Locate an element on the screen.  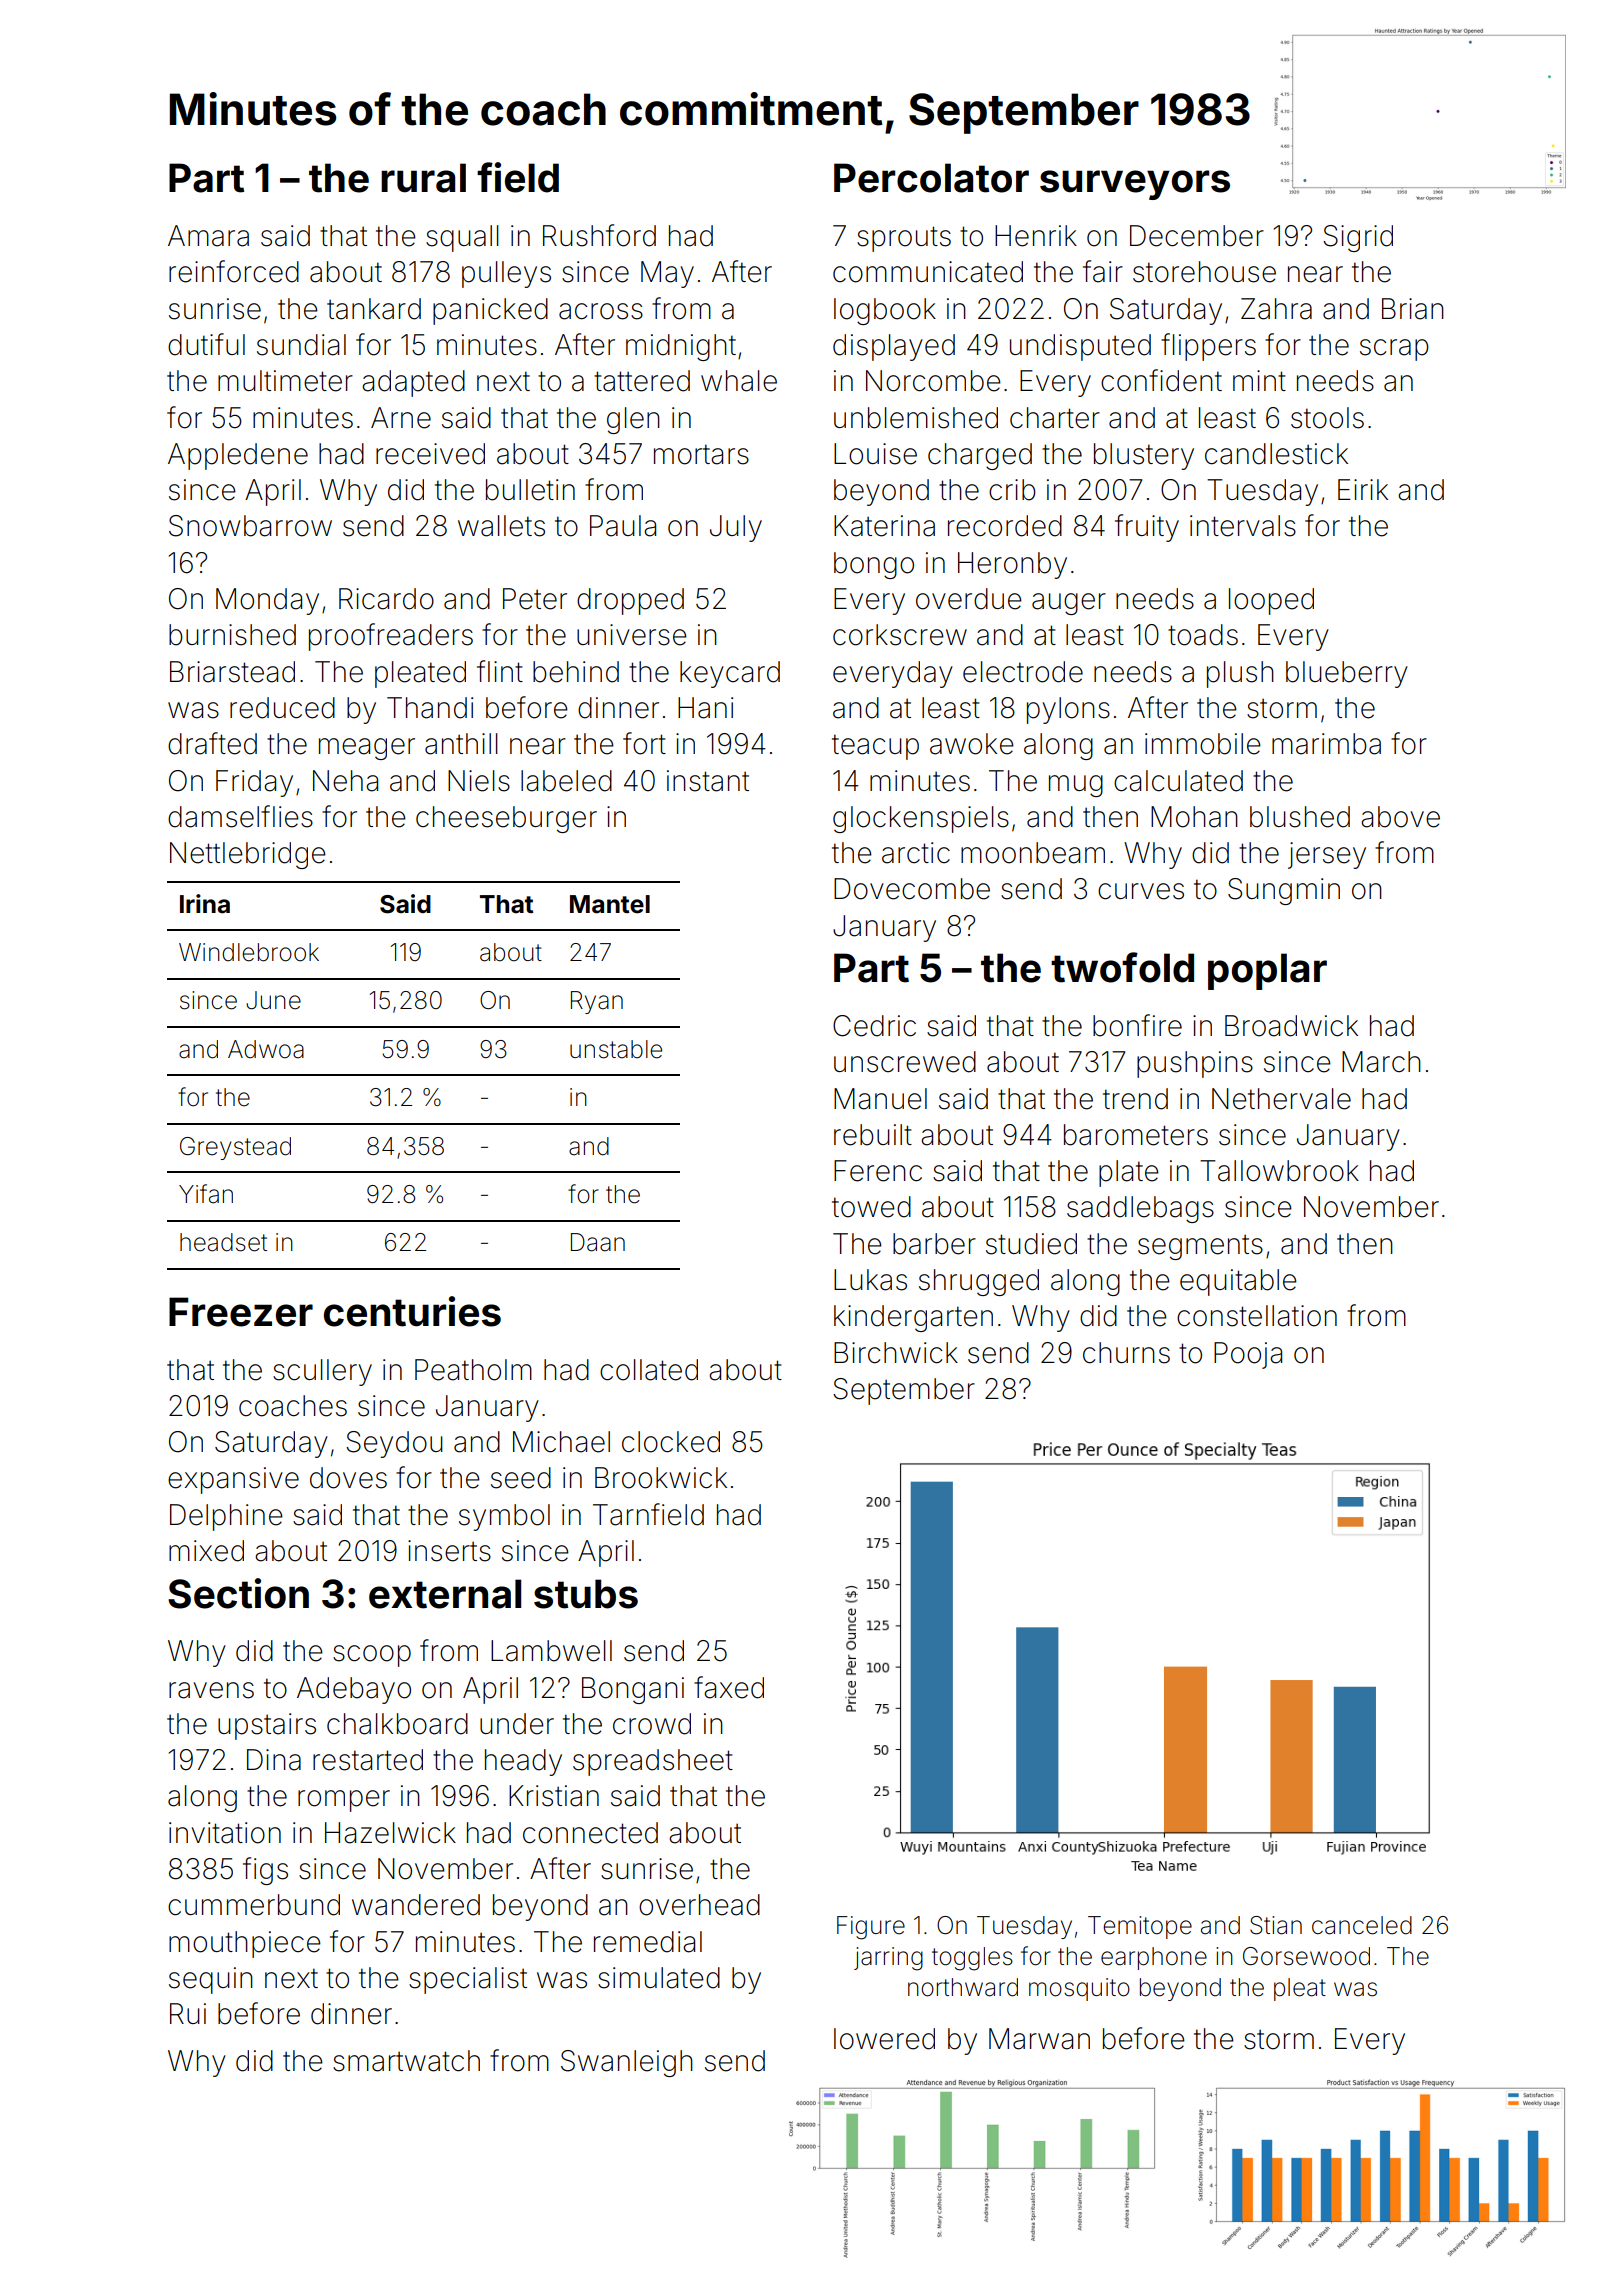
unstable is located at coordinates (616, 1049).
